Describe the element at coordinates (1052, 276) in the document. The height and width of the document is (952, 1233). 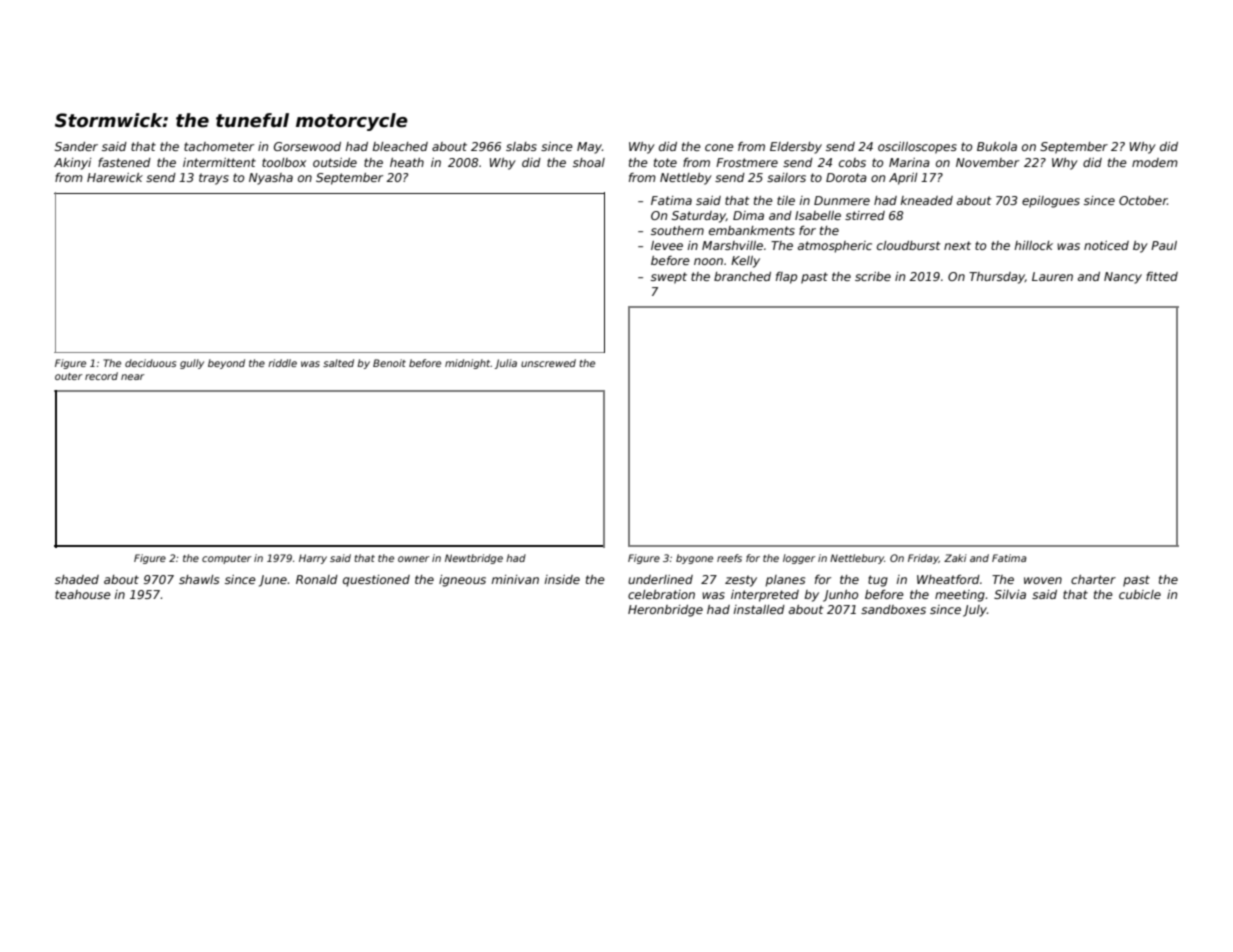
I see `Lauren` at that location.
